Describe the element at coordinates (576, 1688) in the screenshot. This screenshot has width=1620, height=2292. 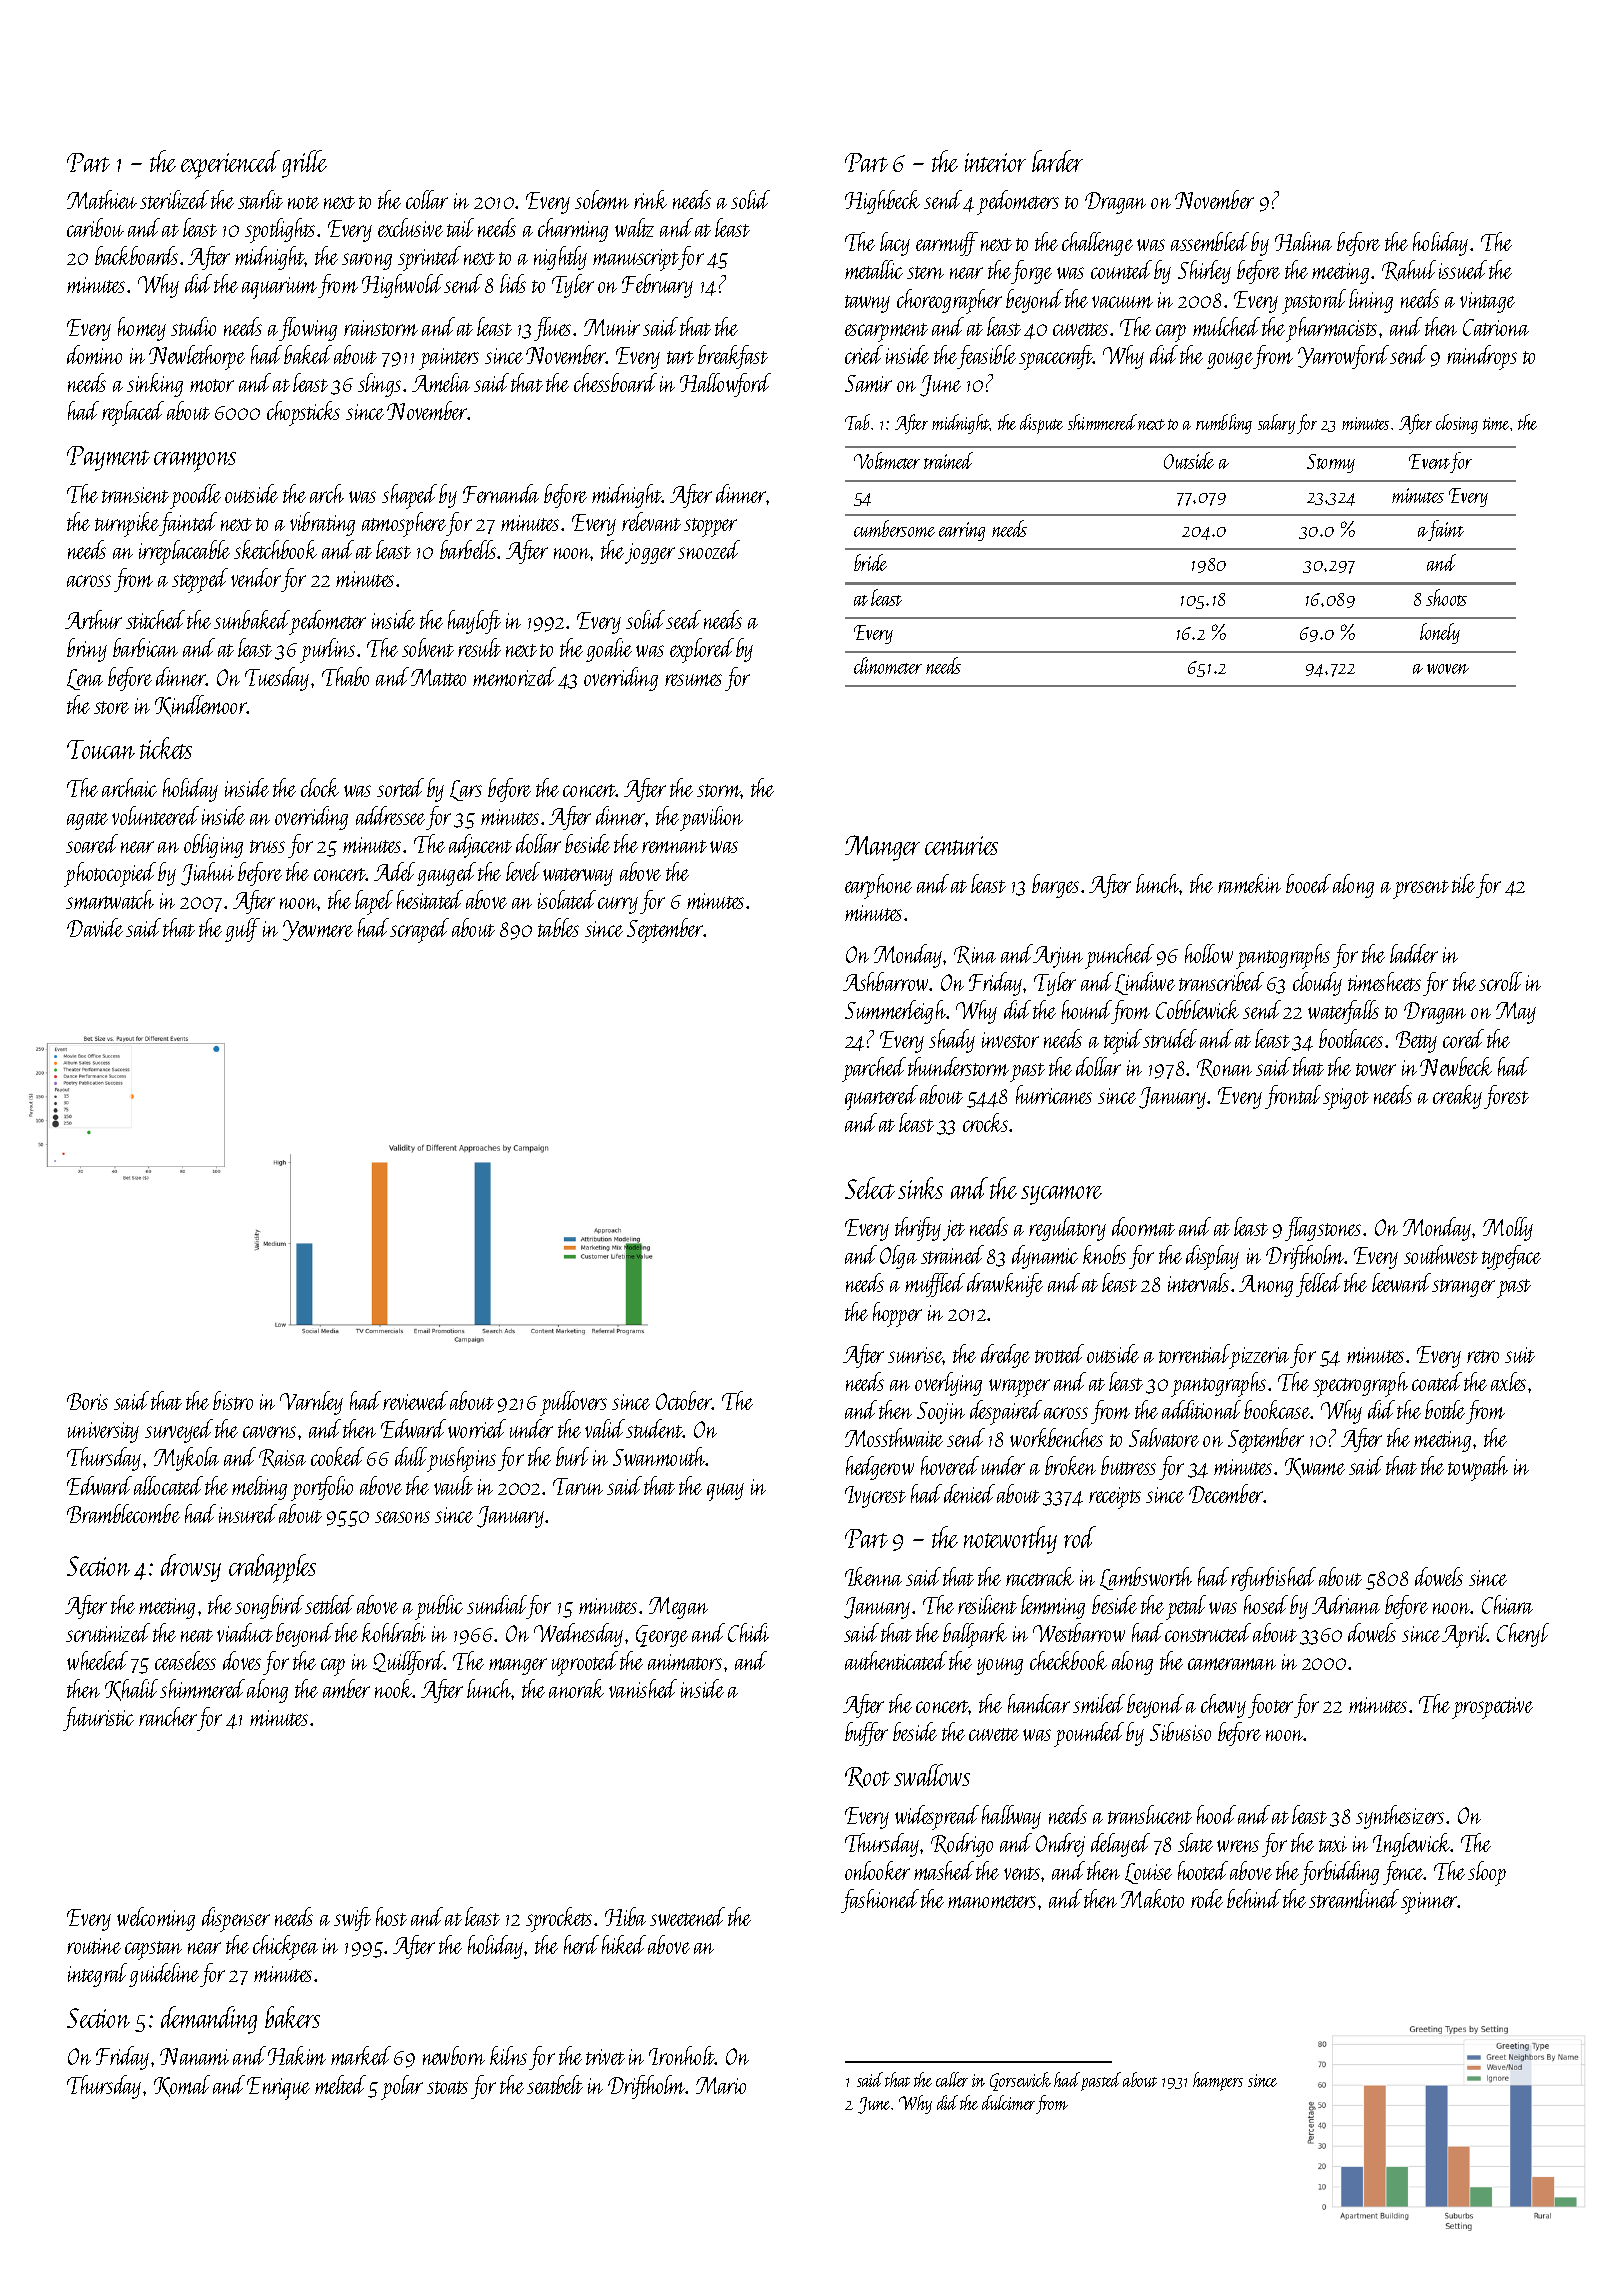
I see `anorak` at that location.
